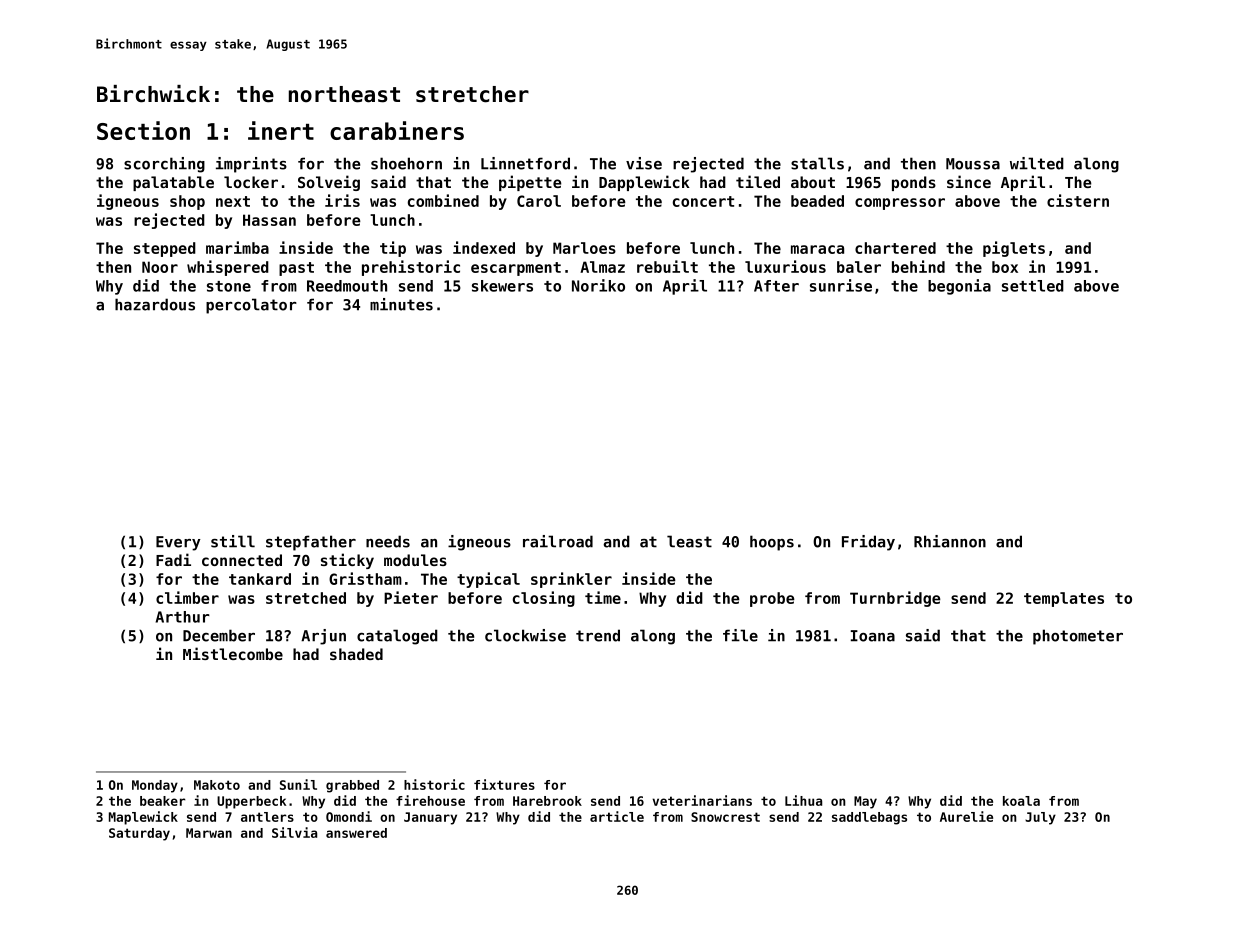 The height and width of the image is (952, 1233). Describe the element at coordinates (689, 541) in the image. I see `least` at that location.
